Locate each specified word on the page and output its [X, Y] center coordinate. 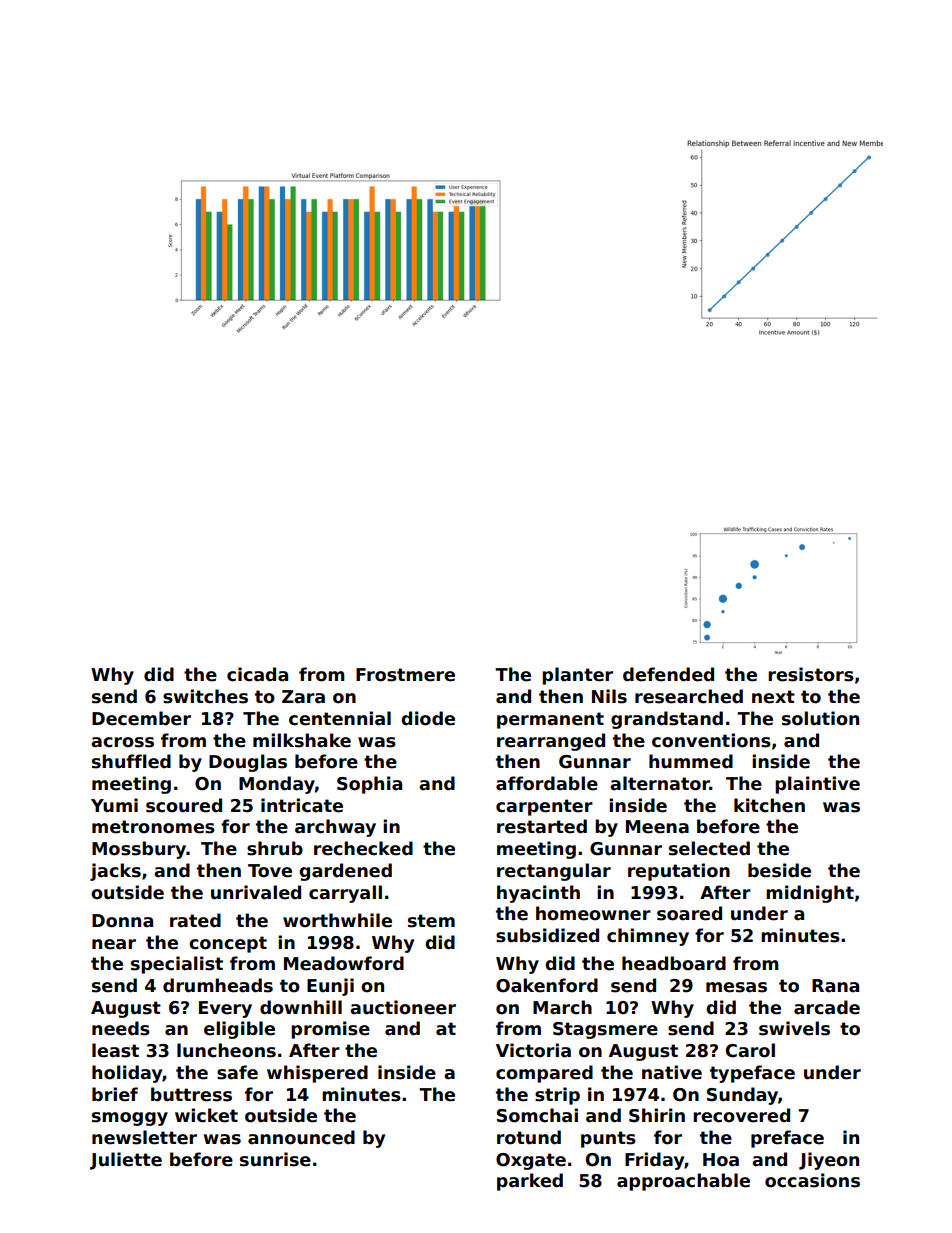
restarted [542, 826]
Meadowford [344, 963]
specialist [177, 965]
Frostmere [405, 675]
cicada [257, 674]
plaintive [817, 785]
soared [689, 913]
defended [668, 674]
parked [530, 1182]
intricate [302, 805]
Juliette [126, 1161]
